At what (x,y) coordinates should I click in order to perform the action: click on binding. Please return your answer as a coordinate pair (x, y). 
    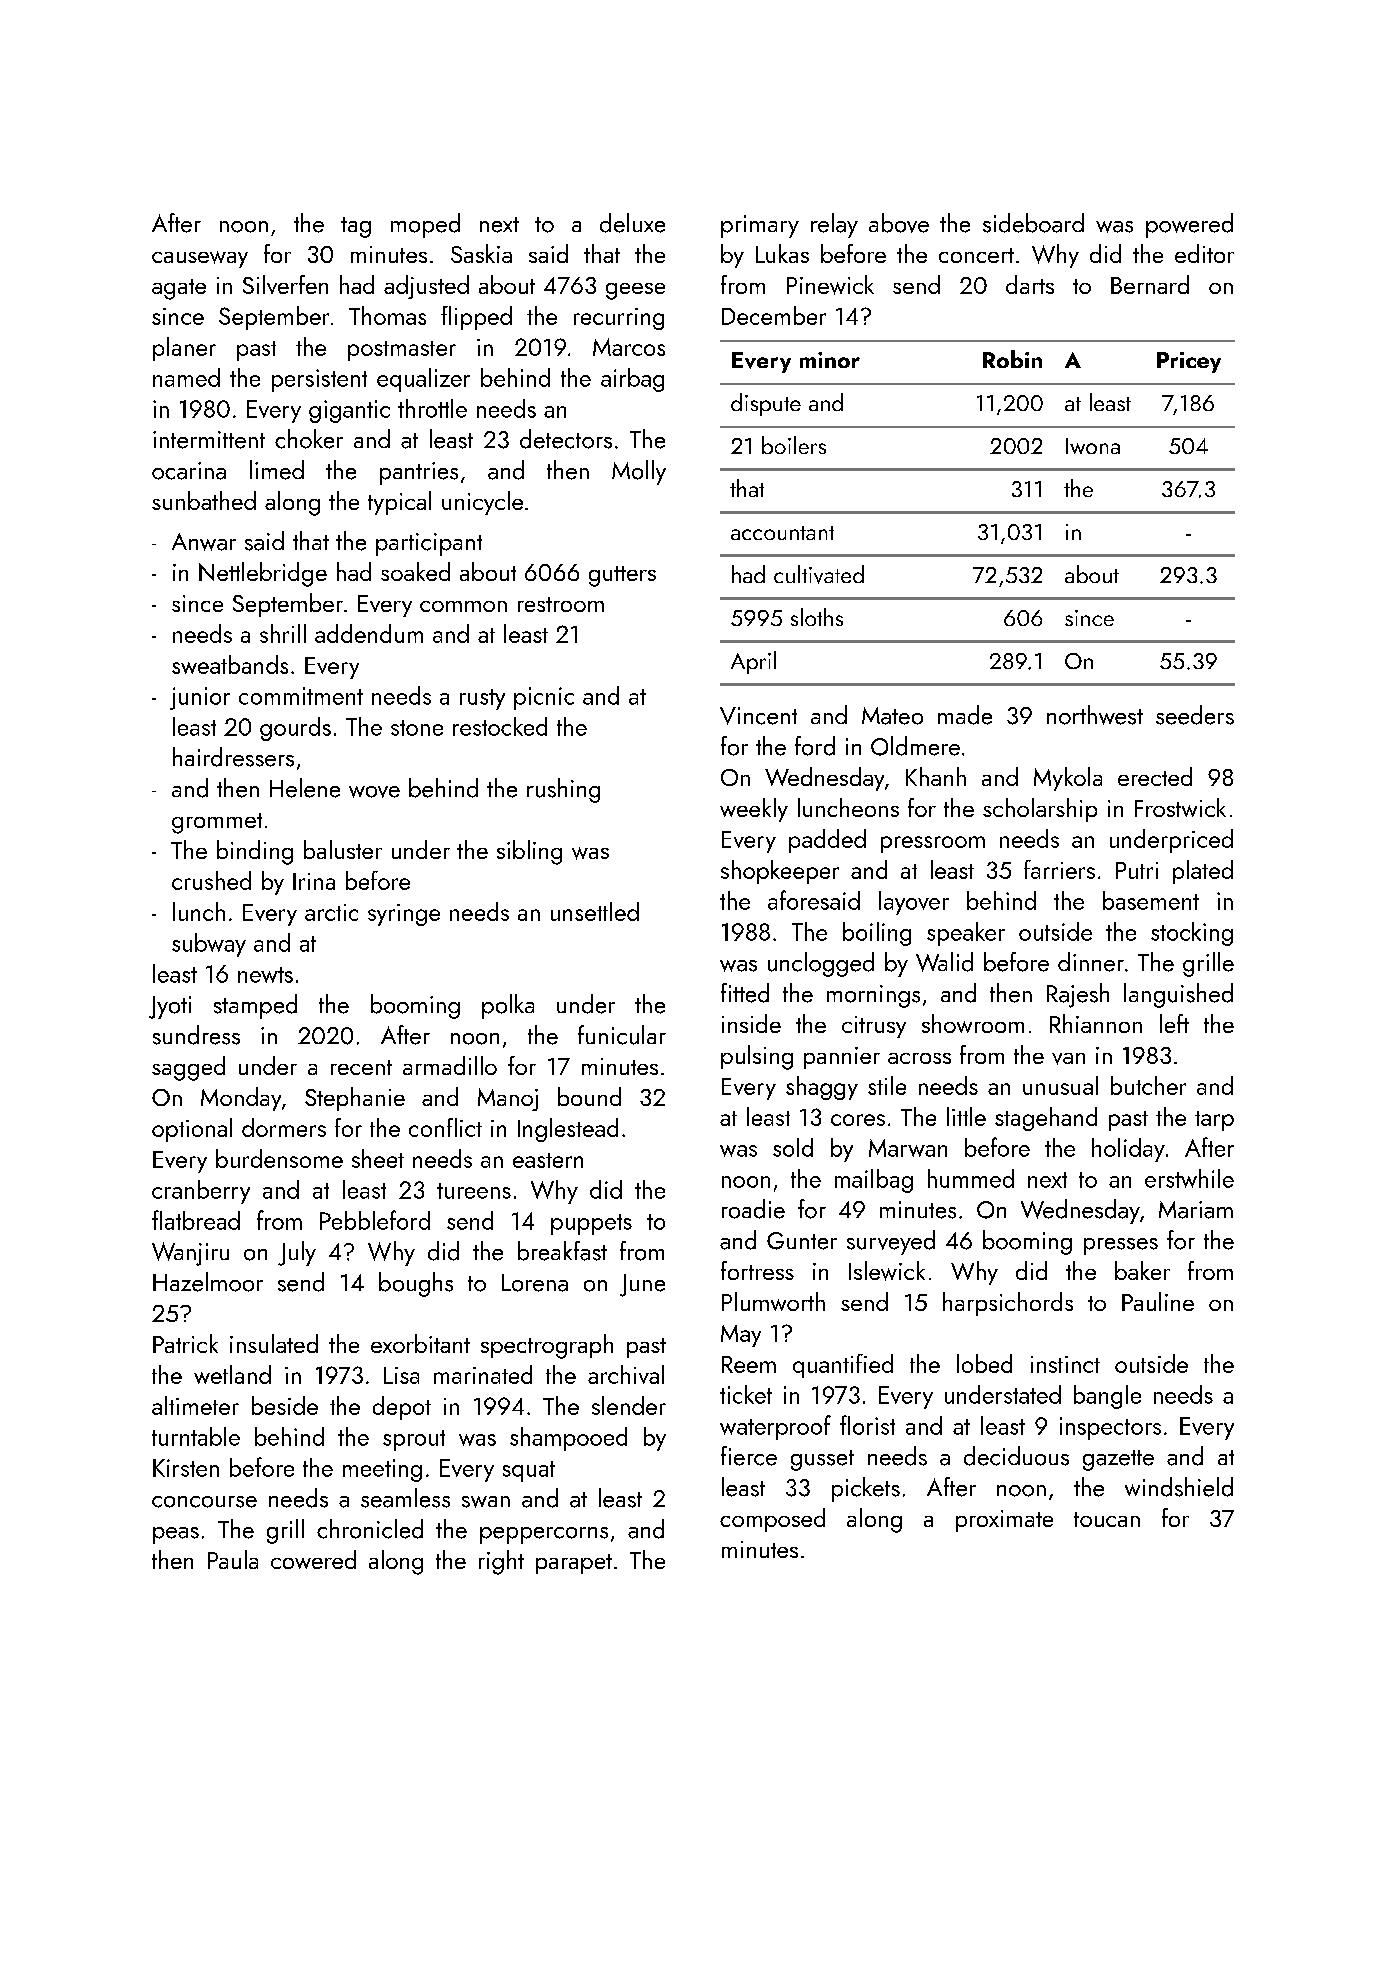
    Looking at the image, I should click on (255, 852).
